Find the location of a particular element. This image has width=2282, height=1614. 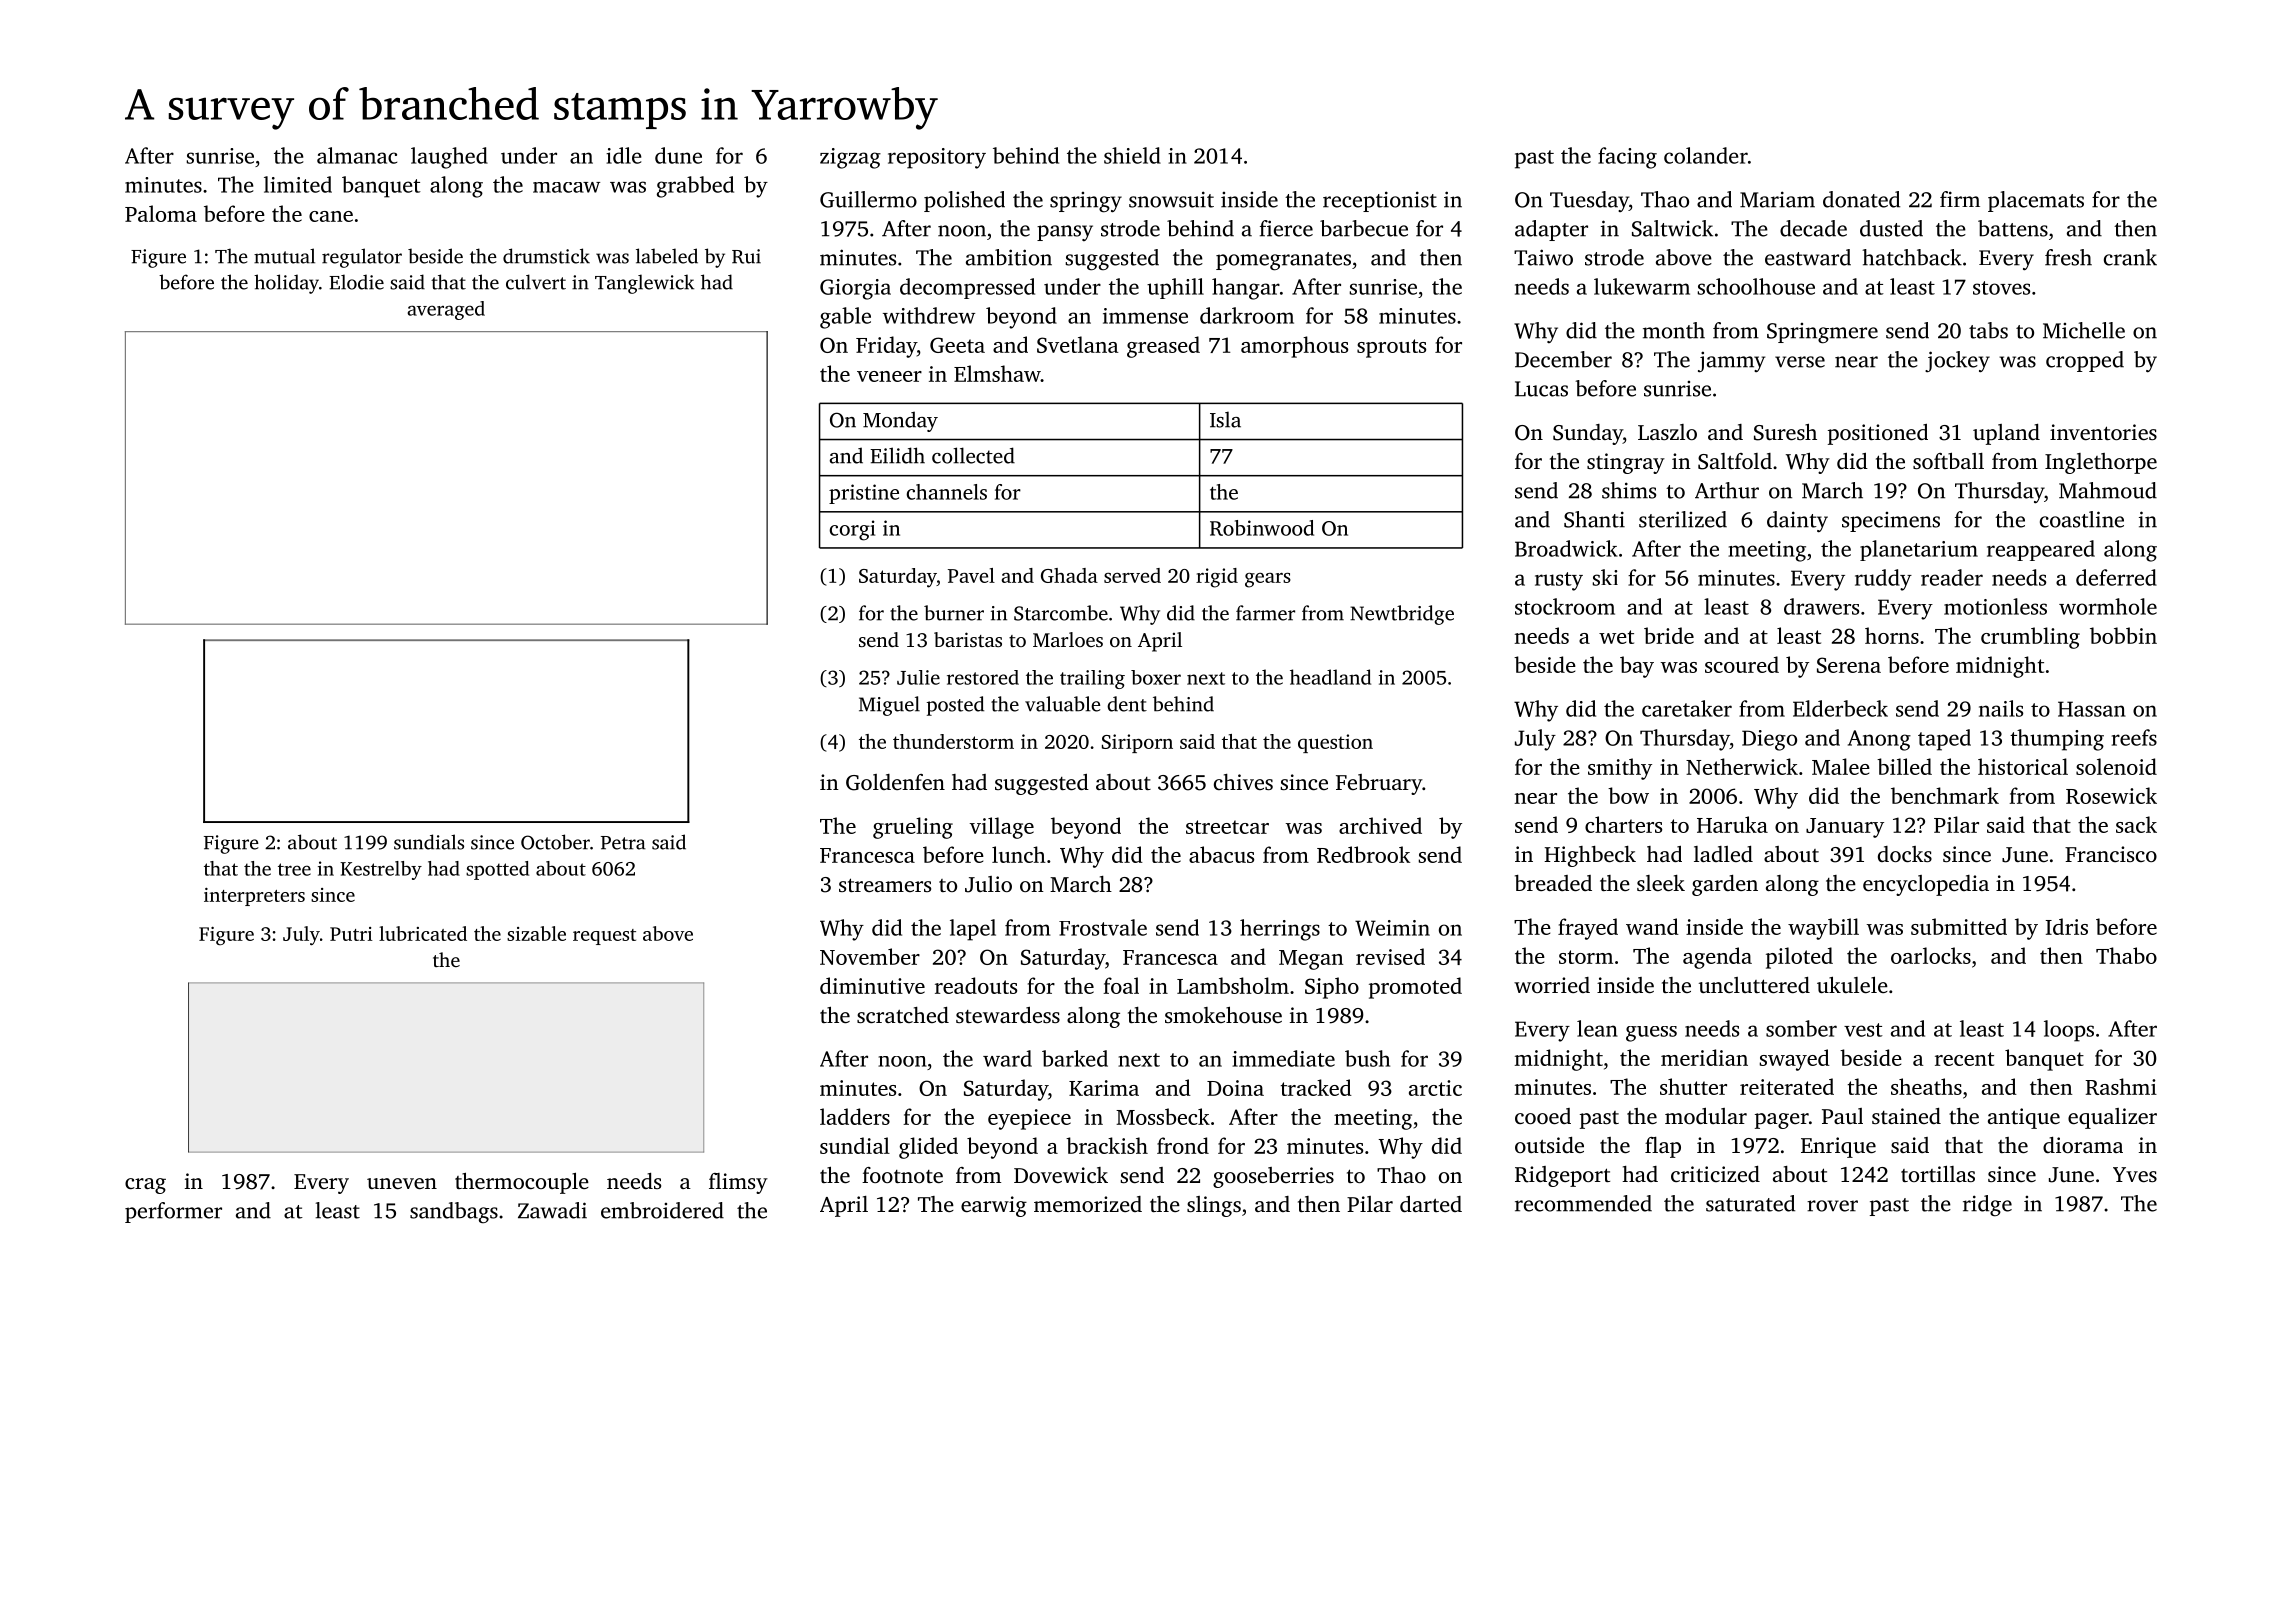

corgi is located at coordinates (852, 530).
